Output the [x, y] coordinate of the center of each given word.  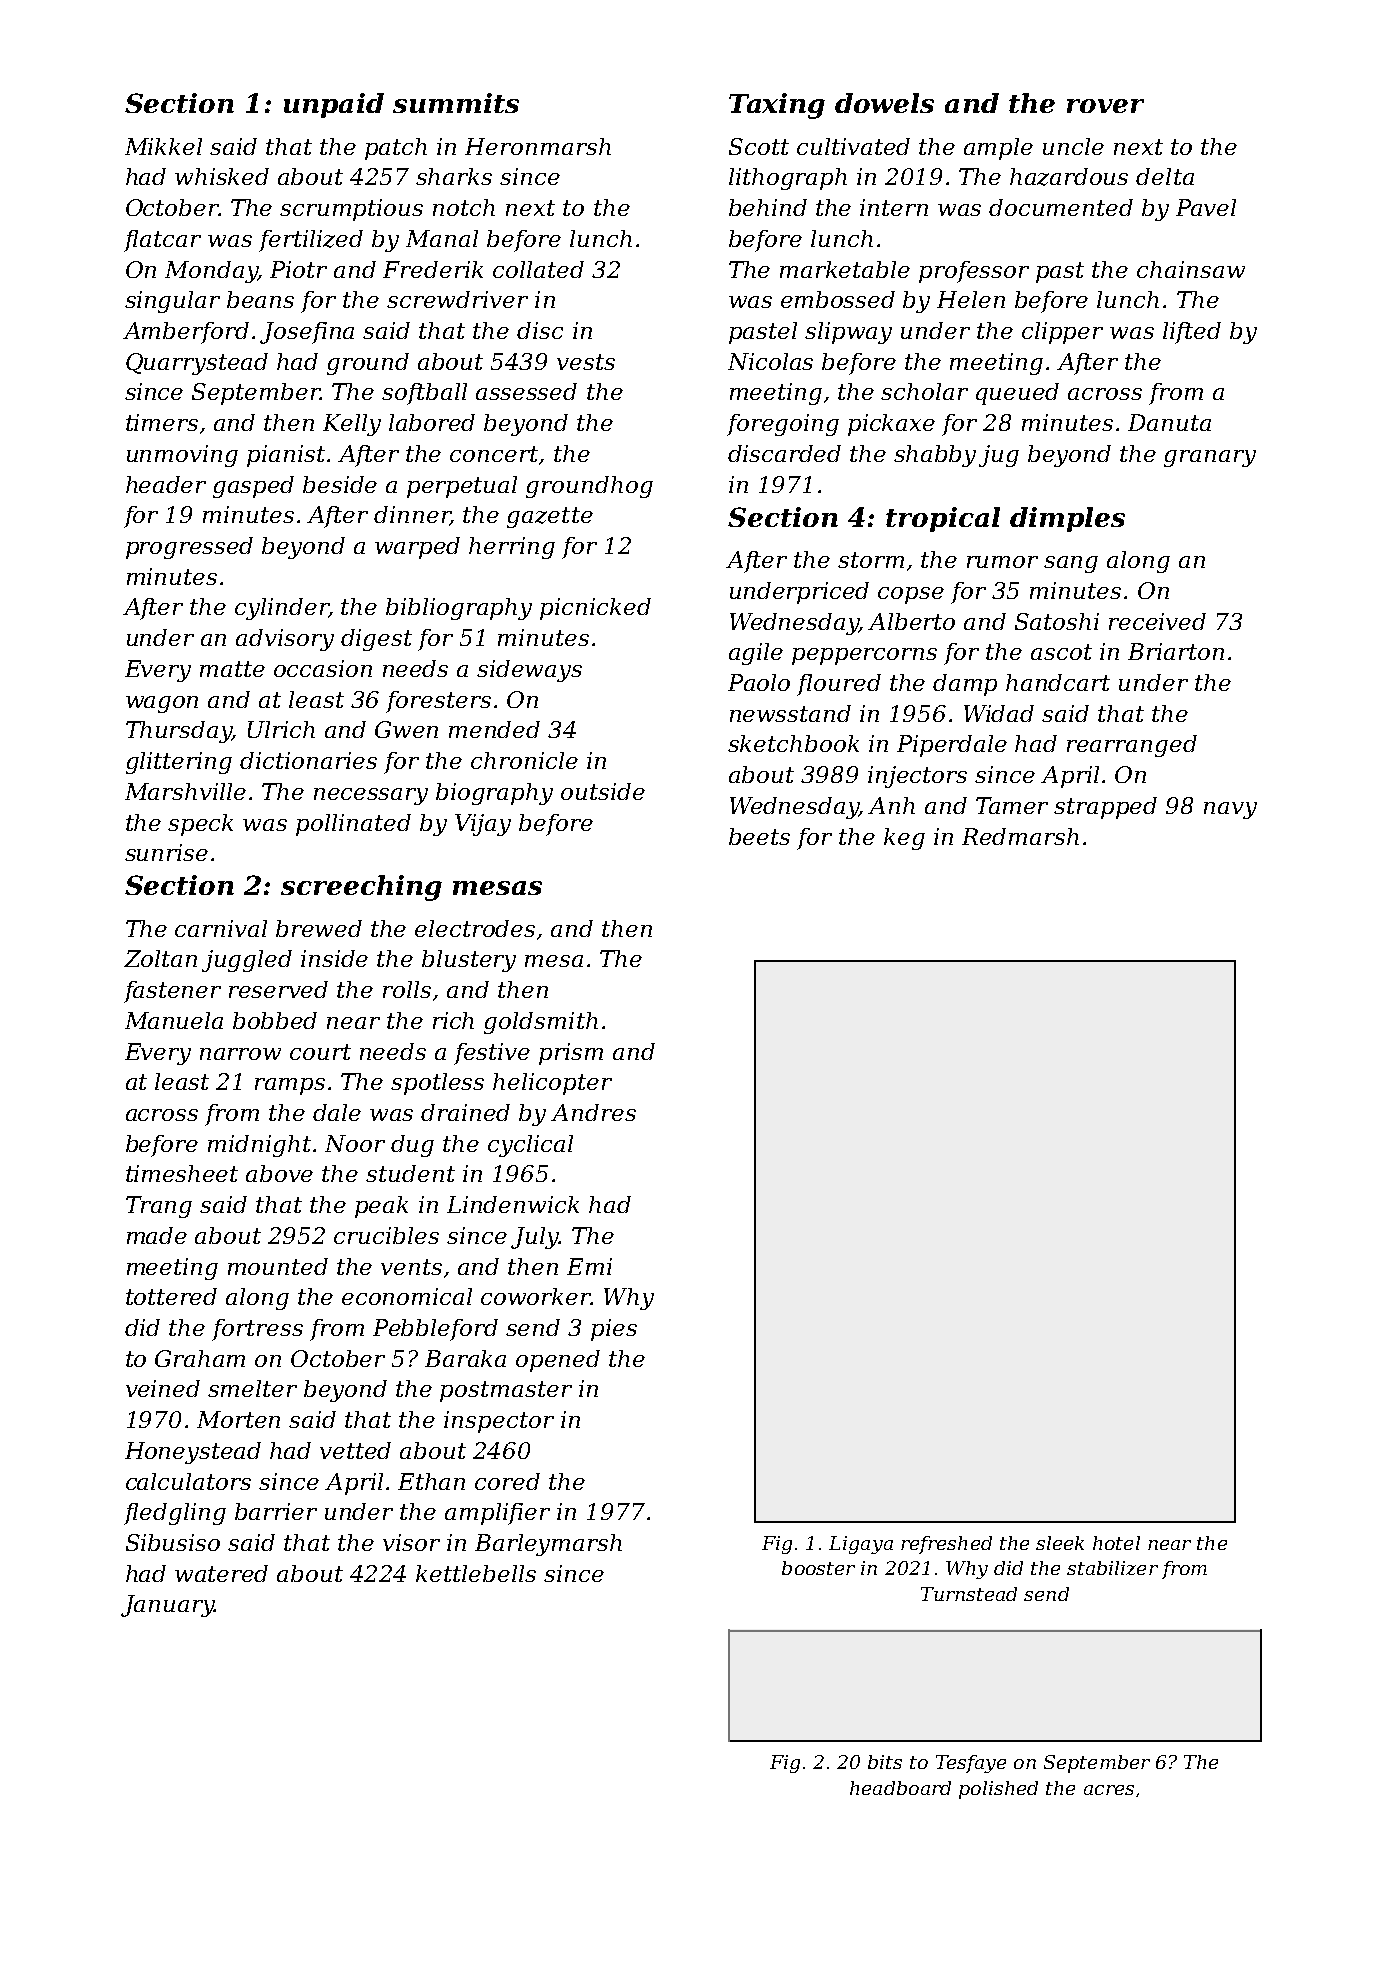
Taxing [777, 106]
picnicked [595, 609]
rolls [407, 989]
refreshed [946, 1545]
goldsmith [541, 1023]
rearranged [1132, 746]
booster [818, 1568]
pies [614, 1330]
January [167, 1606]
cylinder [282, 609]
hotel [1116, 1543]
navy [1230, 810]
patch [396, 149]
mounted [278, 1266]
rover [1105, 106]
